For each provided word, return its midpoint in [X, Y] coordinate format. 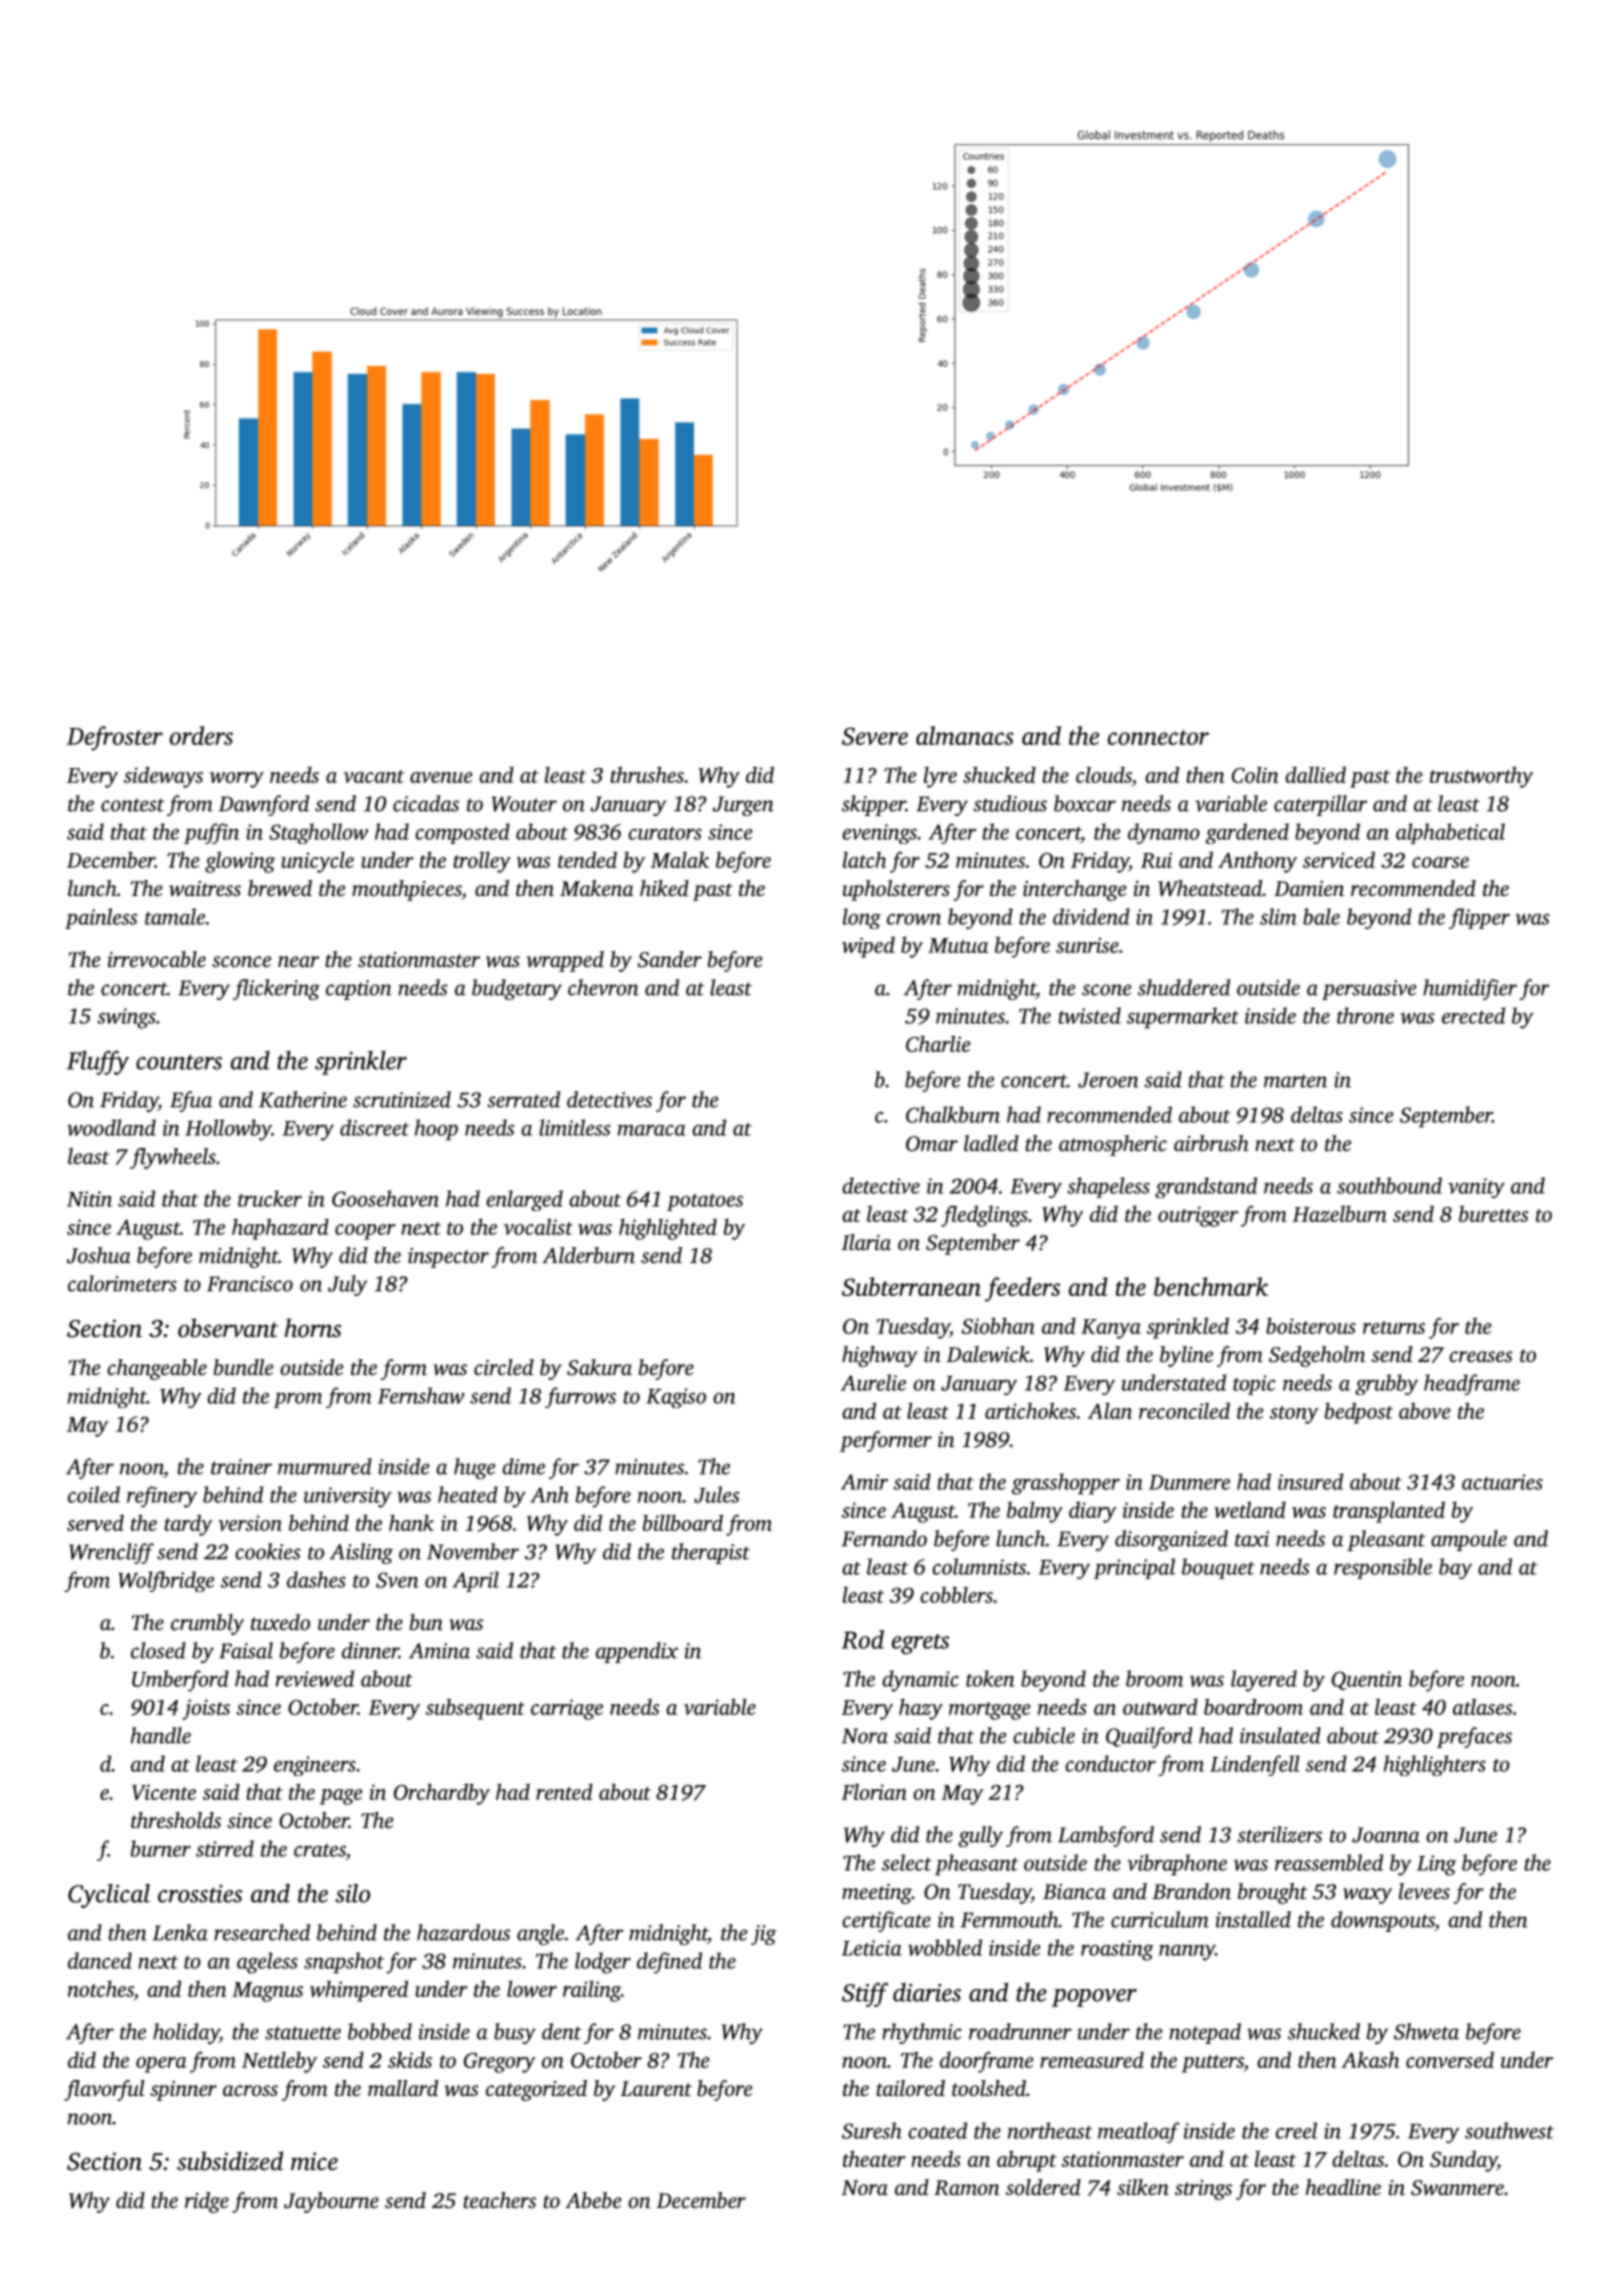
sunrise [1087, 945]
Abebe [593, 2200]
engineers [315, 1766]
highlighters [1435, 1765]
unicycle [317, 862]
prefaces [1474, 1737]
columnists [979, 1566]
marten [1295, 1081]
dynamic [920, 1681]
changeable [157, 1369]
